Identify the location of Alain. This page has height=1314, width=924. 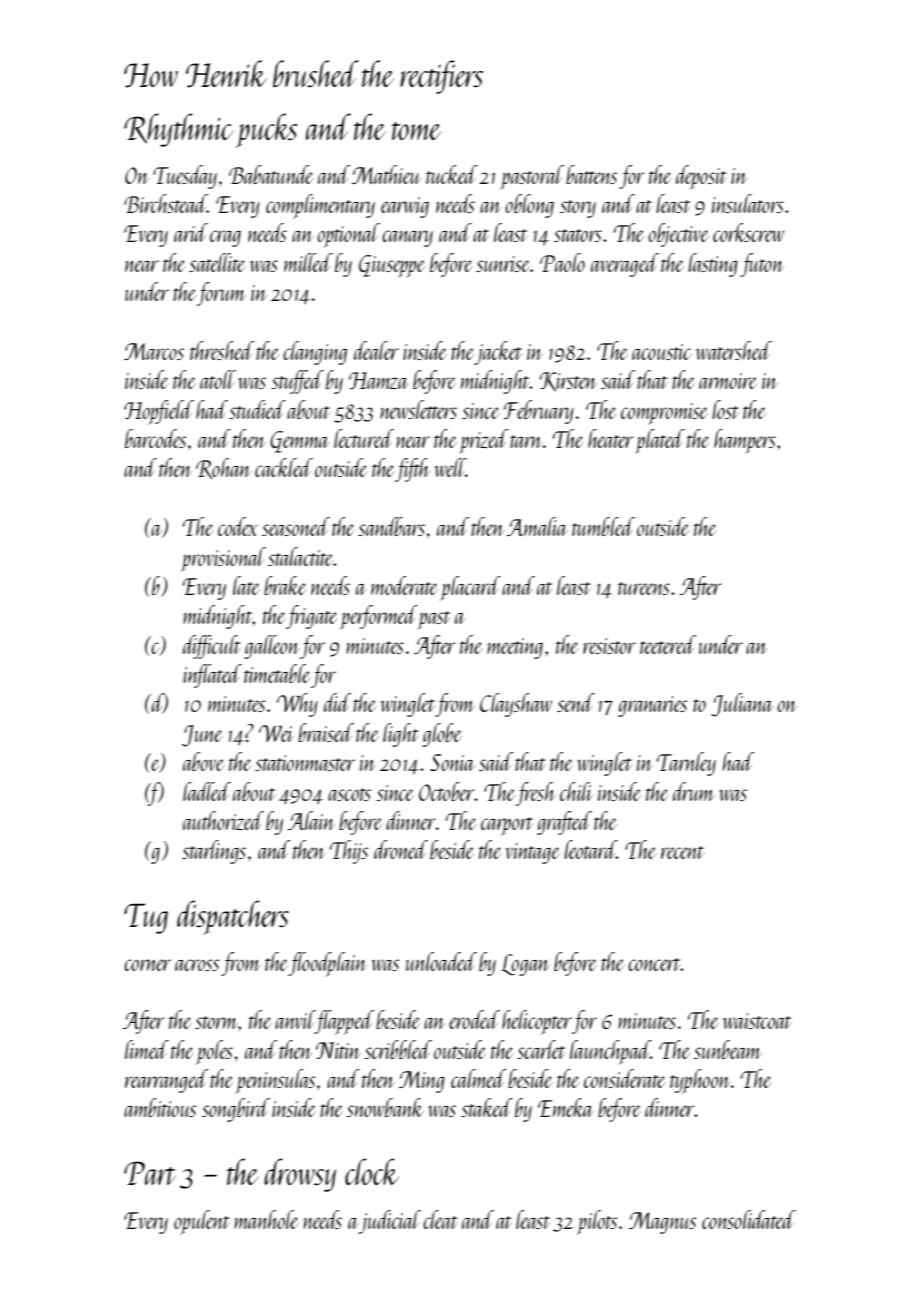
(311, 820).
